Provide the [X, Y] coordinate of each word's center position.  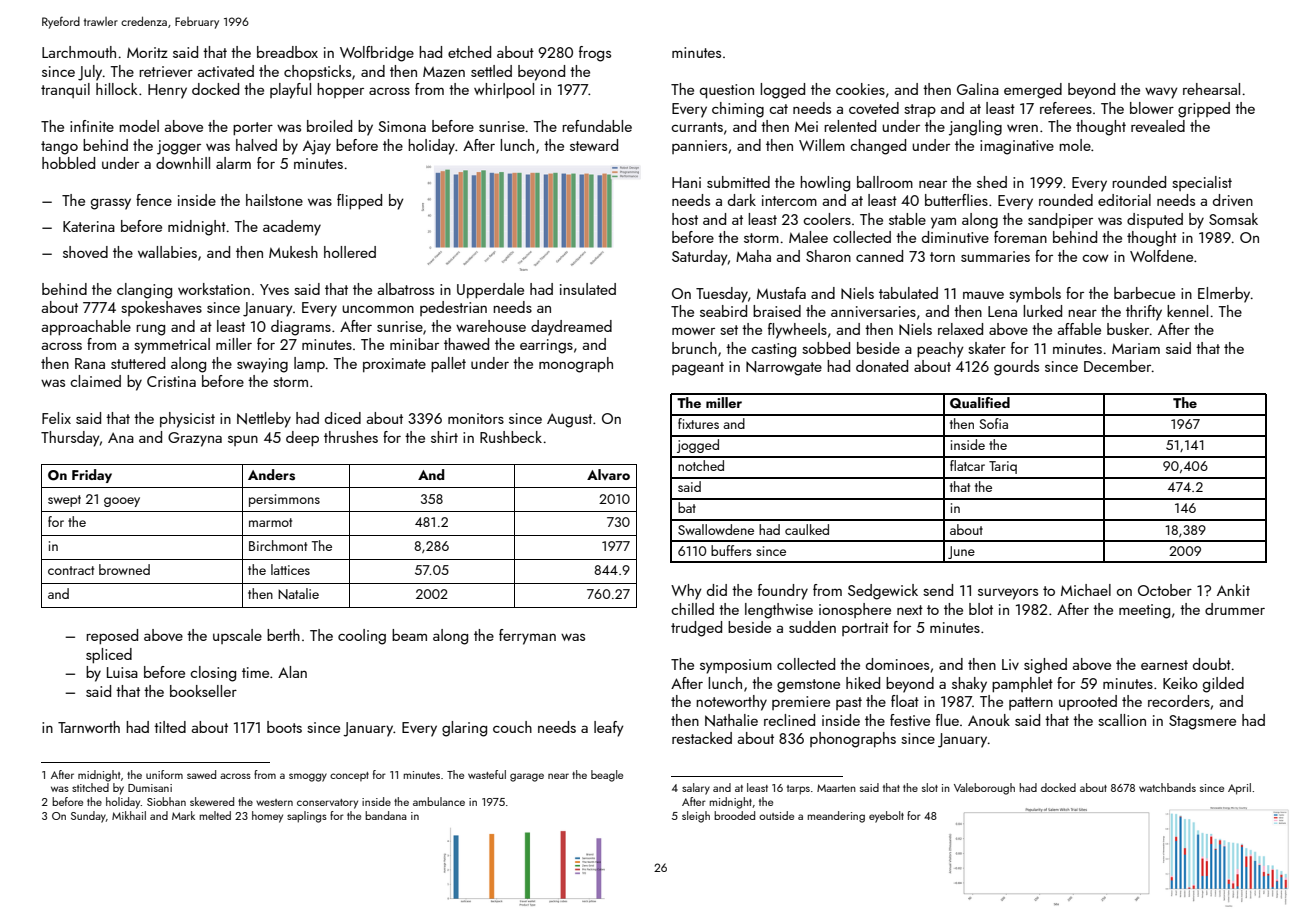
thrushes [351, 437]
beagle [607, 776]
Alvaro [608, 474]
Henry [167, 91]
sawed [201, 774]
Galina [978, 89]
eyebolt [886, 817]
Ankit [1233, 590]
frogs [595, 54]
